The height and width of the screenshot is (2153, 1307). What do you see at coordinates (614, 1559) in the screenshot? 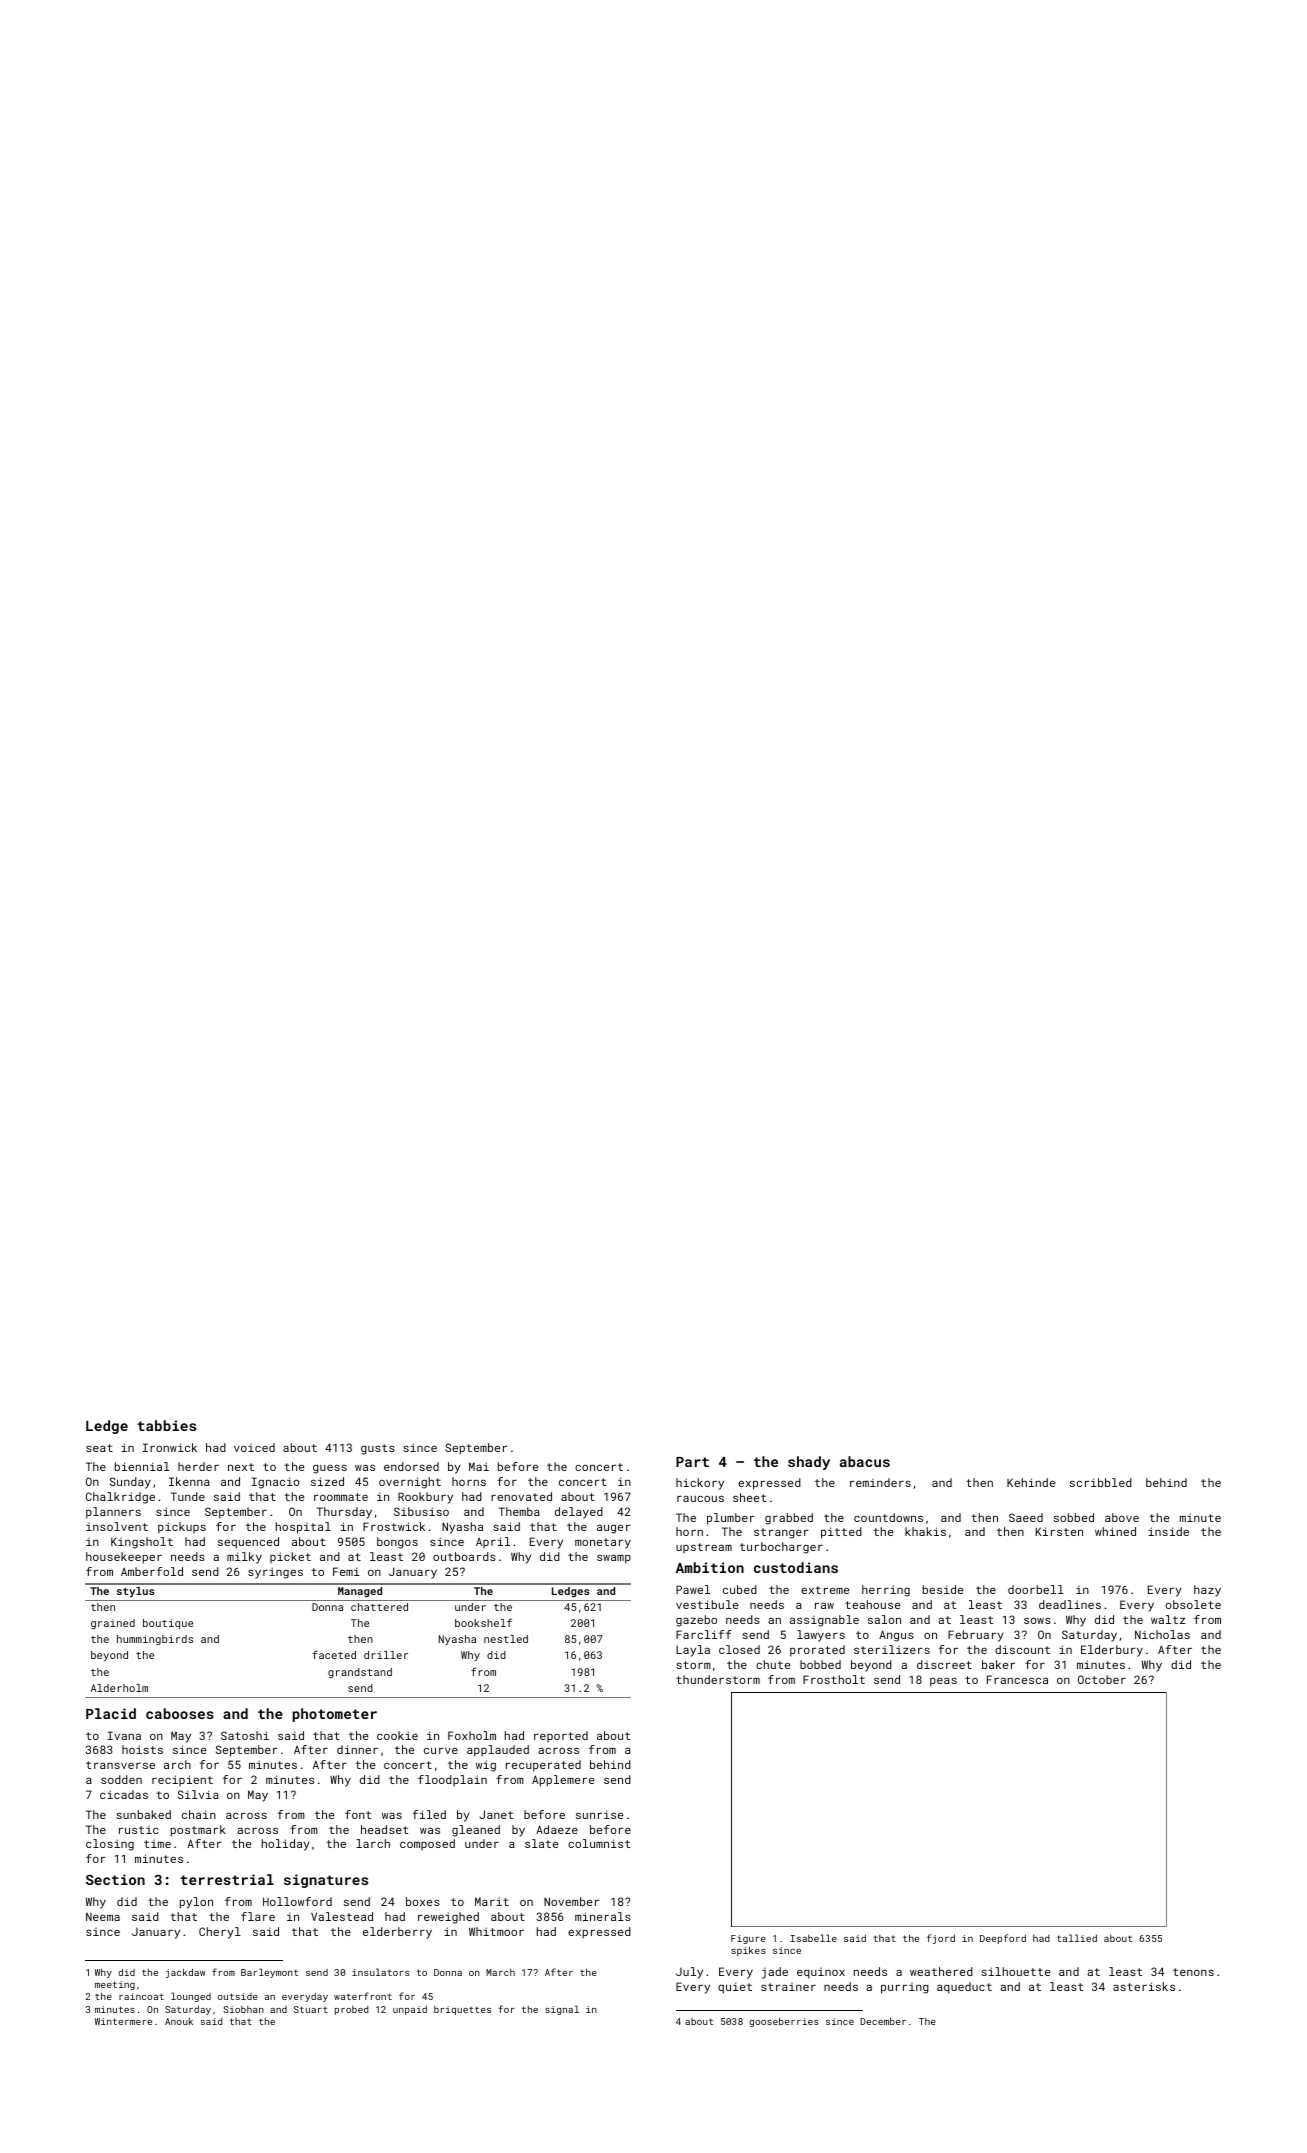
I see `swamp` at bounding box center [614, 1559].
